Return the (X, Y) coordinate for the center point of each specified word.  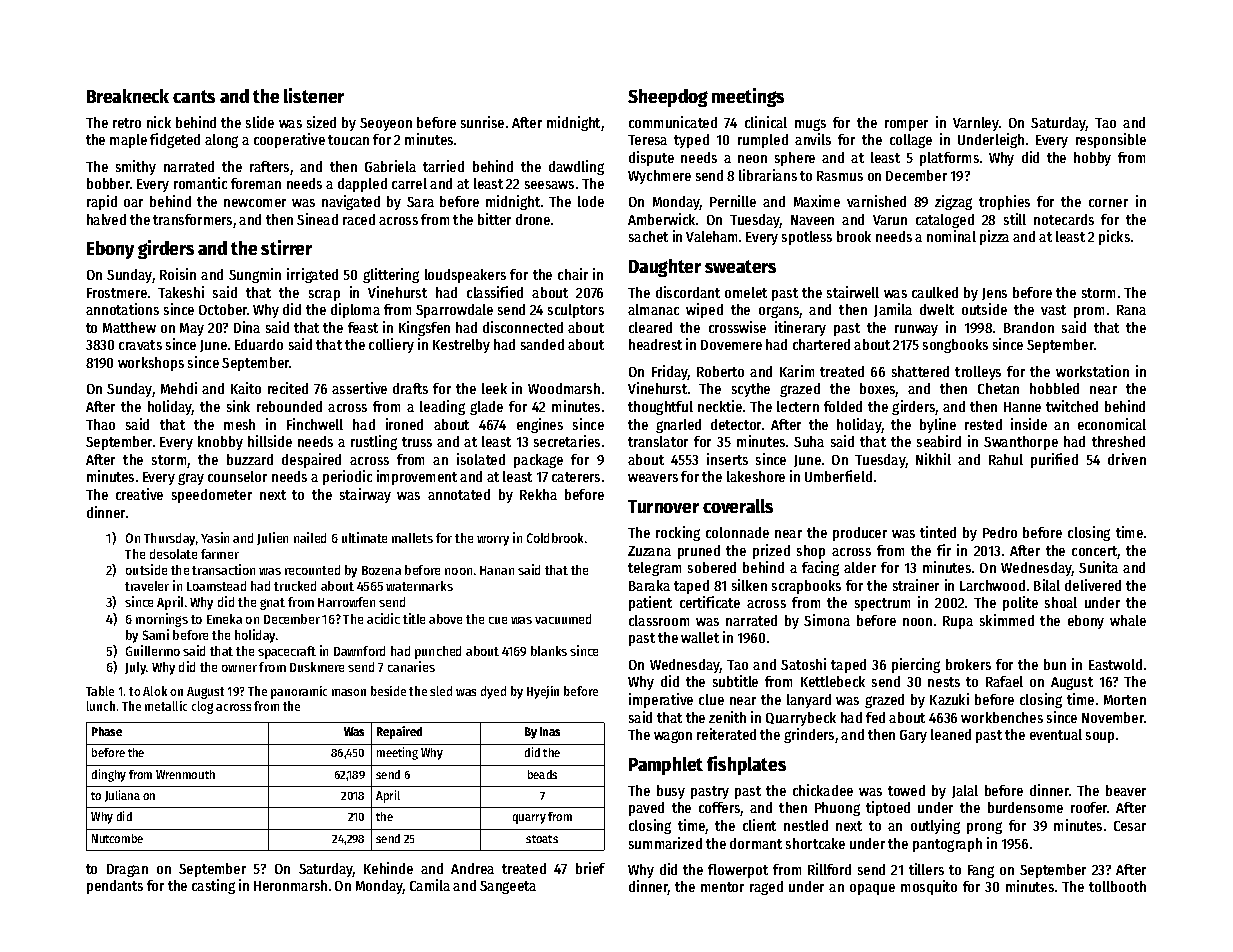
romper (906, 125)
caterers (576, 477)
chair (573, 274)
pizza (994, 237)
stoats (542, 839)
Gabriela (390, 166)
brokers (968, 664)
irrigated (312, 275)
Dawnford (359, 651)
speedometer (212, 496)
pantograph (947, 845)
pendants (115, 887)
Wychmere (659, 177)
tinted (938, 532)
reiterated (726, 734)
